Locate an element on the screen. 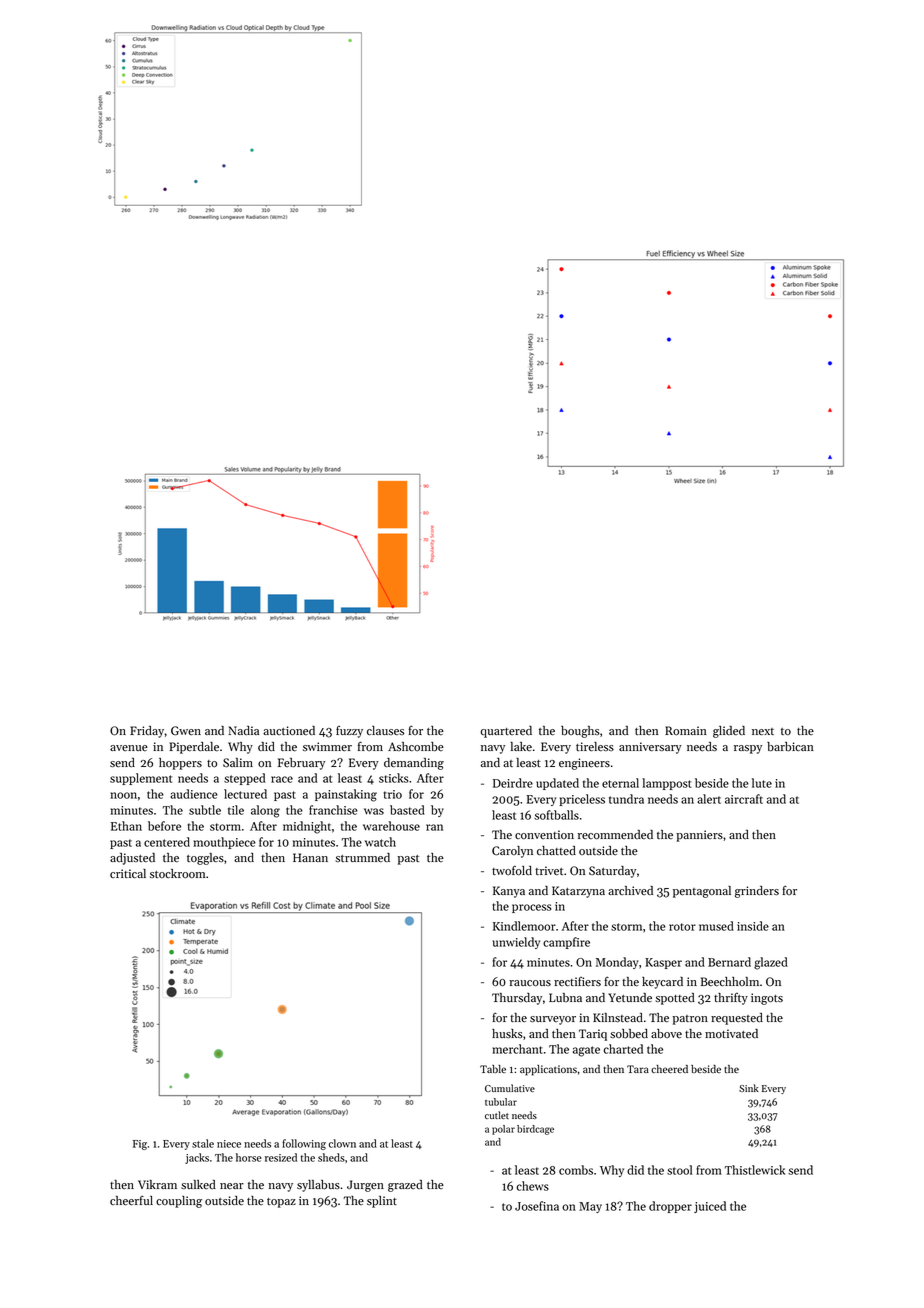 The height and width of the screenshot is (1308, 924). motivated is located at coordinates (731, 1033).
